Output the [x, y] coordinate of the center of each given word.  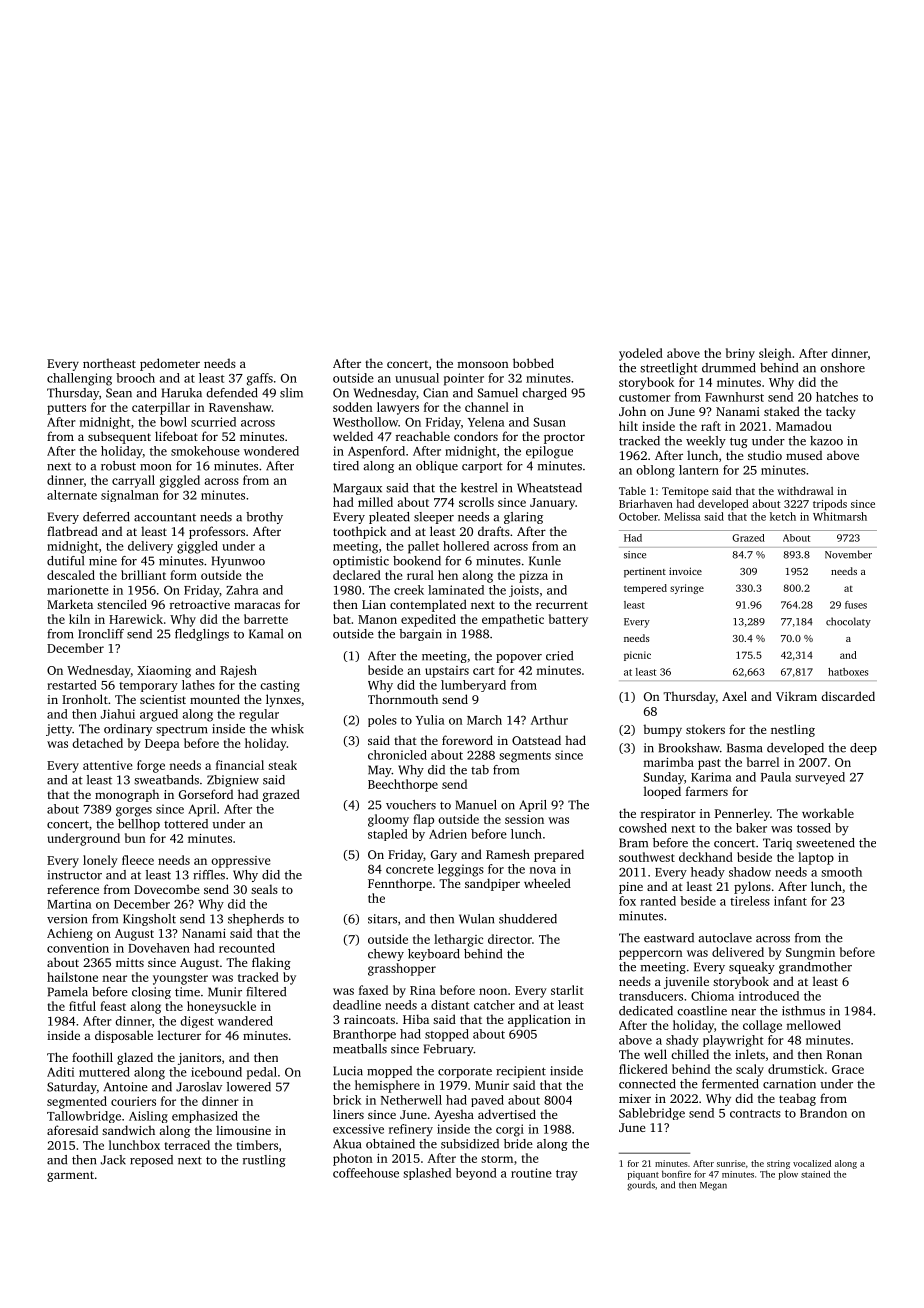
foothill [92, 1057]
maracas [257, 605]
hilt [628, 426]
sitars [382, 919]
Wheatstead [549, 488]
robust [118, 466]
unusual [417, 378]
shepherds [256, 920]
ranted [658, 901]
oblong [655, 471]
